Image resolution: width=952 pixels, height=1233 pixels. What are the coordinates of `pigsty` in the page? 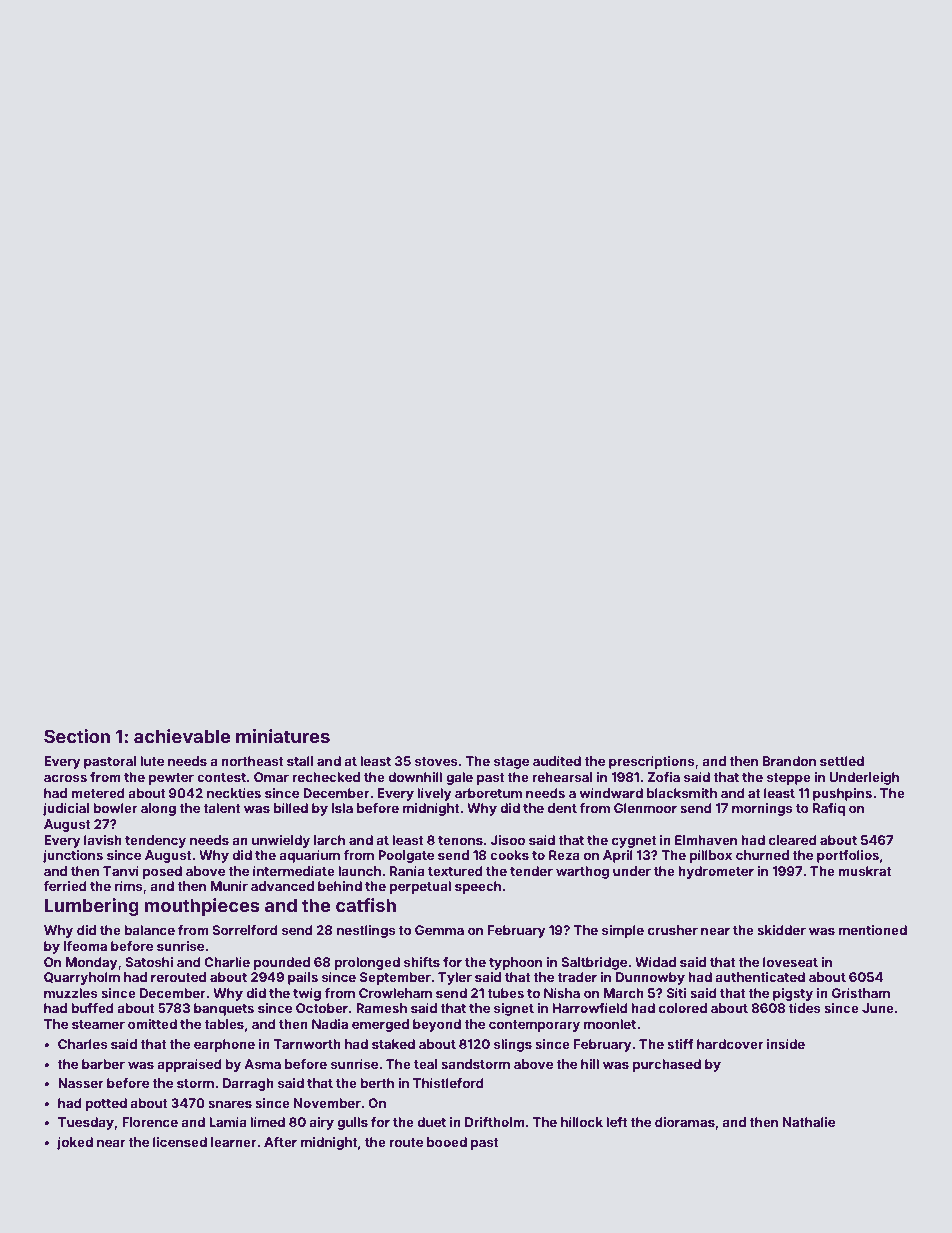 It's located at (793, 994).
